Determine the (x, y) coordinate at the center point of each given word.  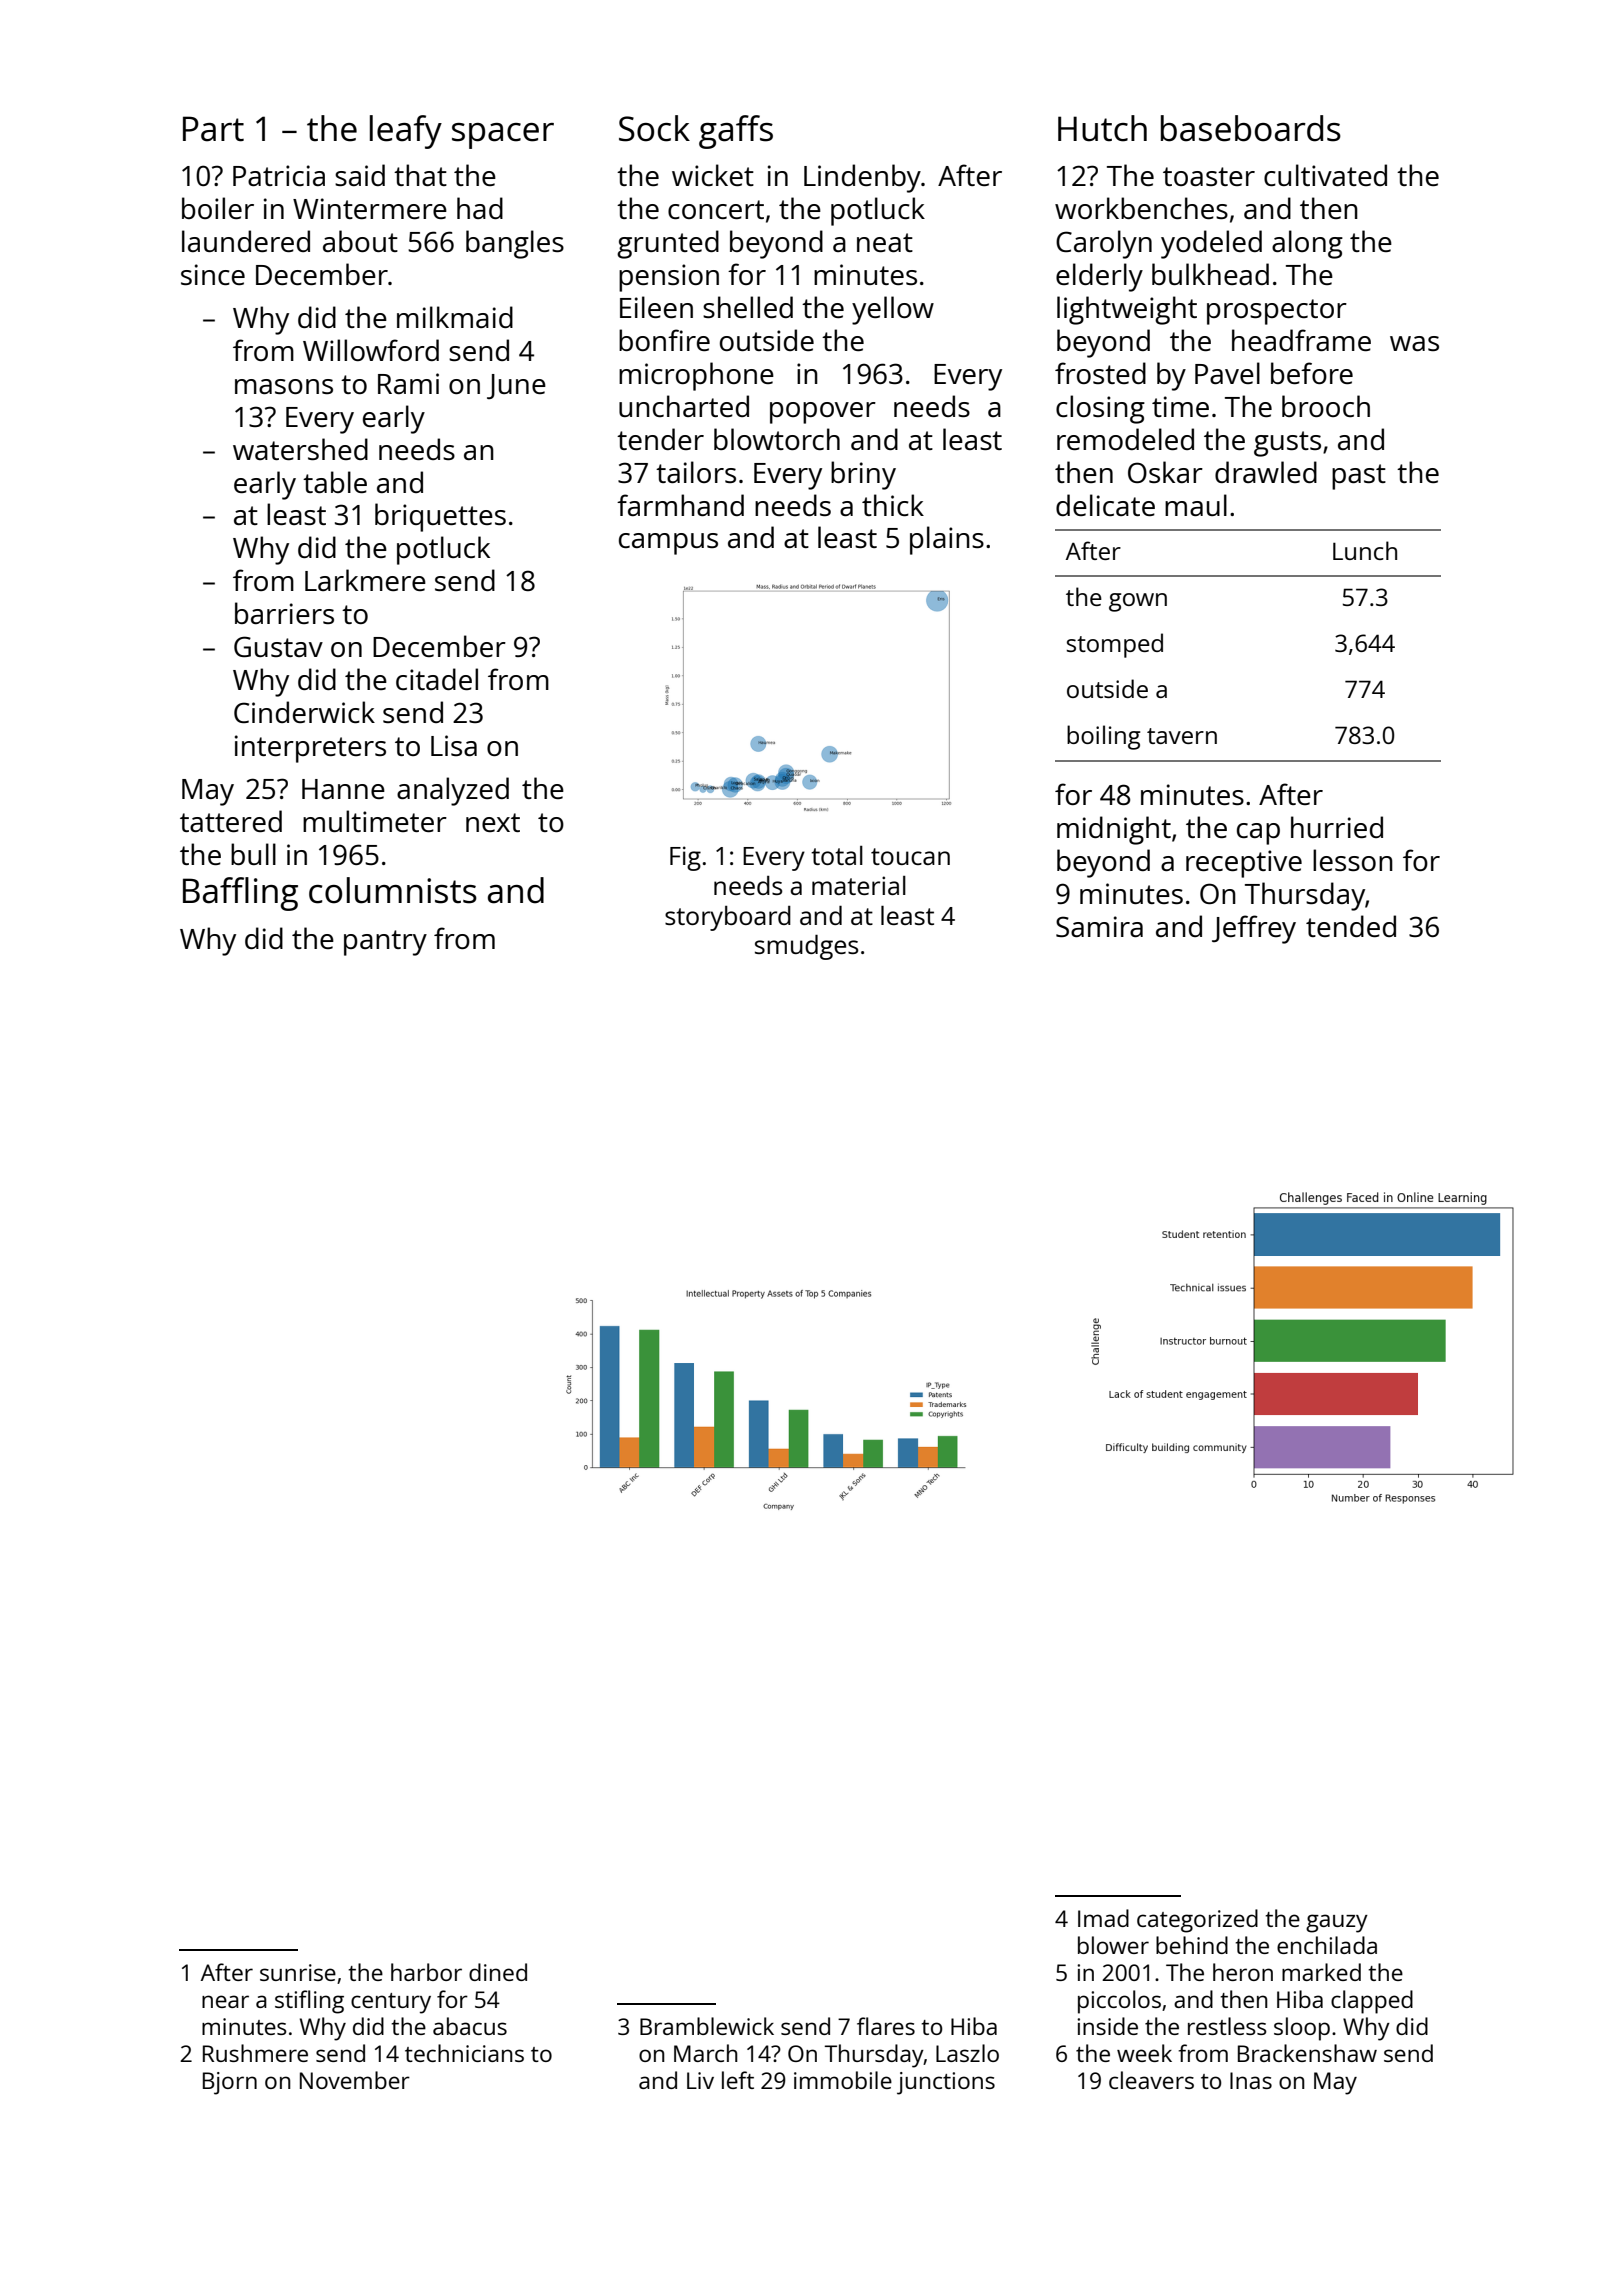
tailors (696, 472)
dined (498, 1972)
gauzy (1337, 1923)
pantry (385, 943)
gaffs (736, 132)
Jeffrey (1254, 929)
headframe (1301, 340)
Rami (408, 383)
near (225, 2001)
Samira (1099, 926)
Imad (1103, 1918)
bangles (515, 244)
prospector (1277, 312)
